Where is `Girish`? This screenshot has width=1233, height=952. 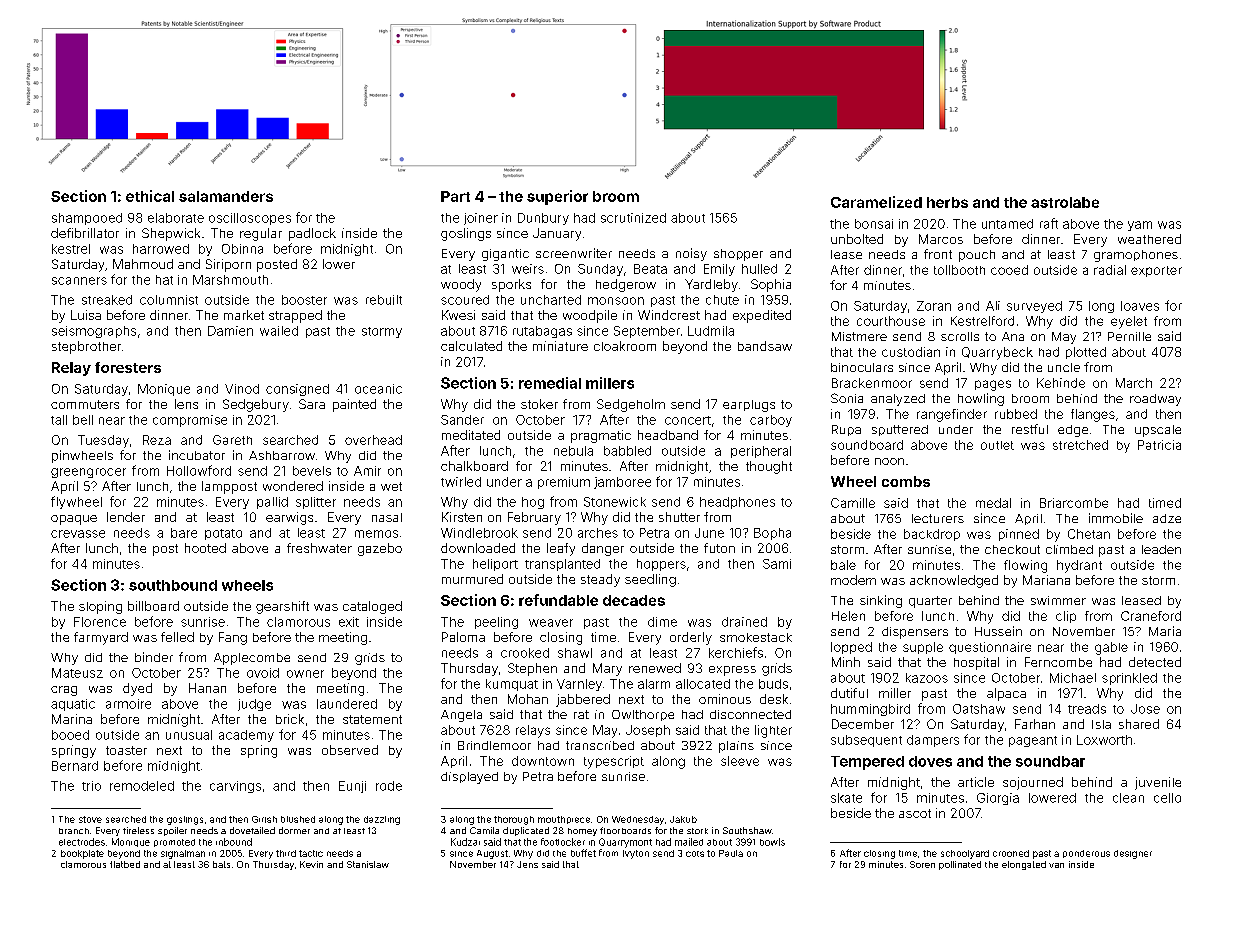 Girish is located at coordinates (264, 819).
